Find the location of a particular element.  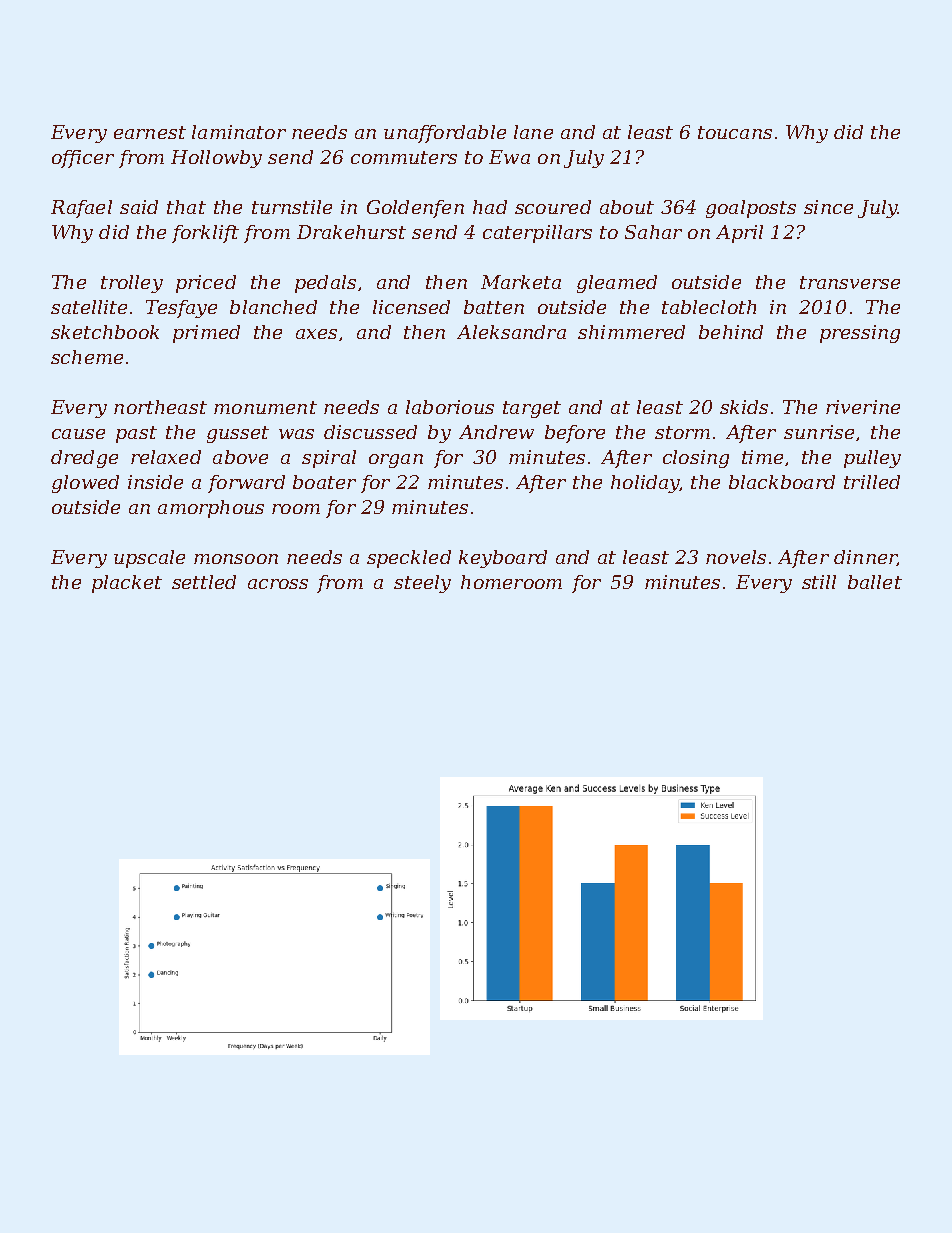

tablecloth is located at coordinates (709, 307).
